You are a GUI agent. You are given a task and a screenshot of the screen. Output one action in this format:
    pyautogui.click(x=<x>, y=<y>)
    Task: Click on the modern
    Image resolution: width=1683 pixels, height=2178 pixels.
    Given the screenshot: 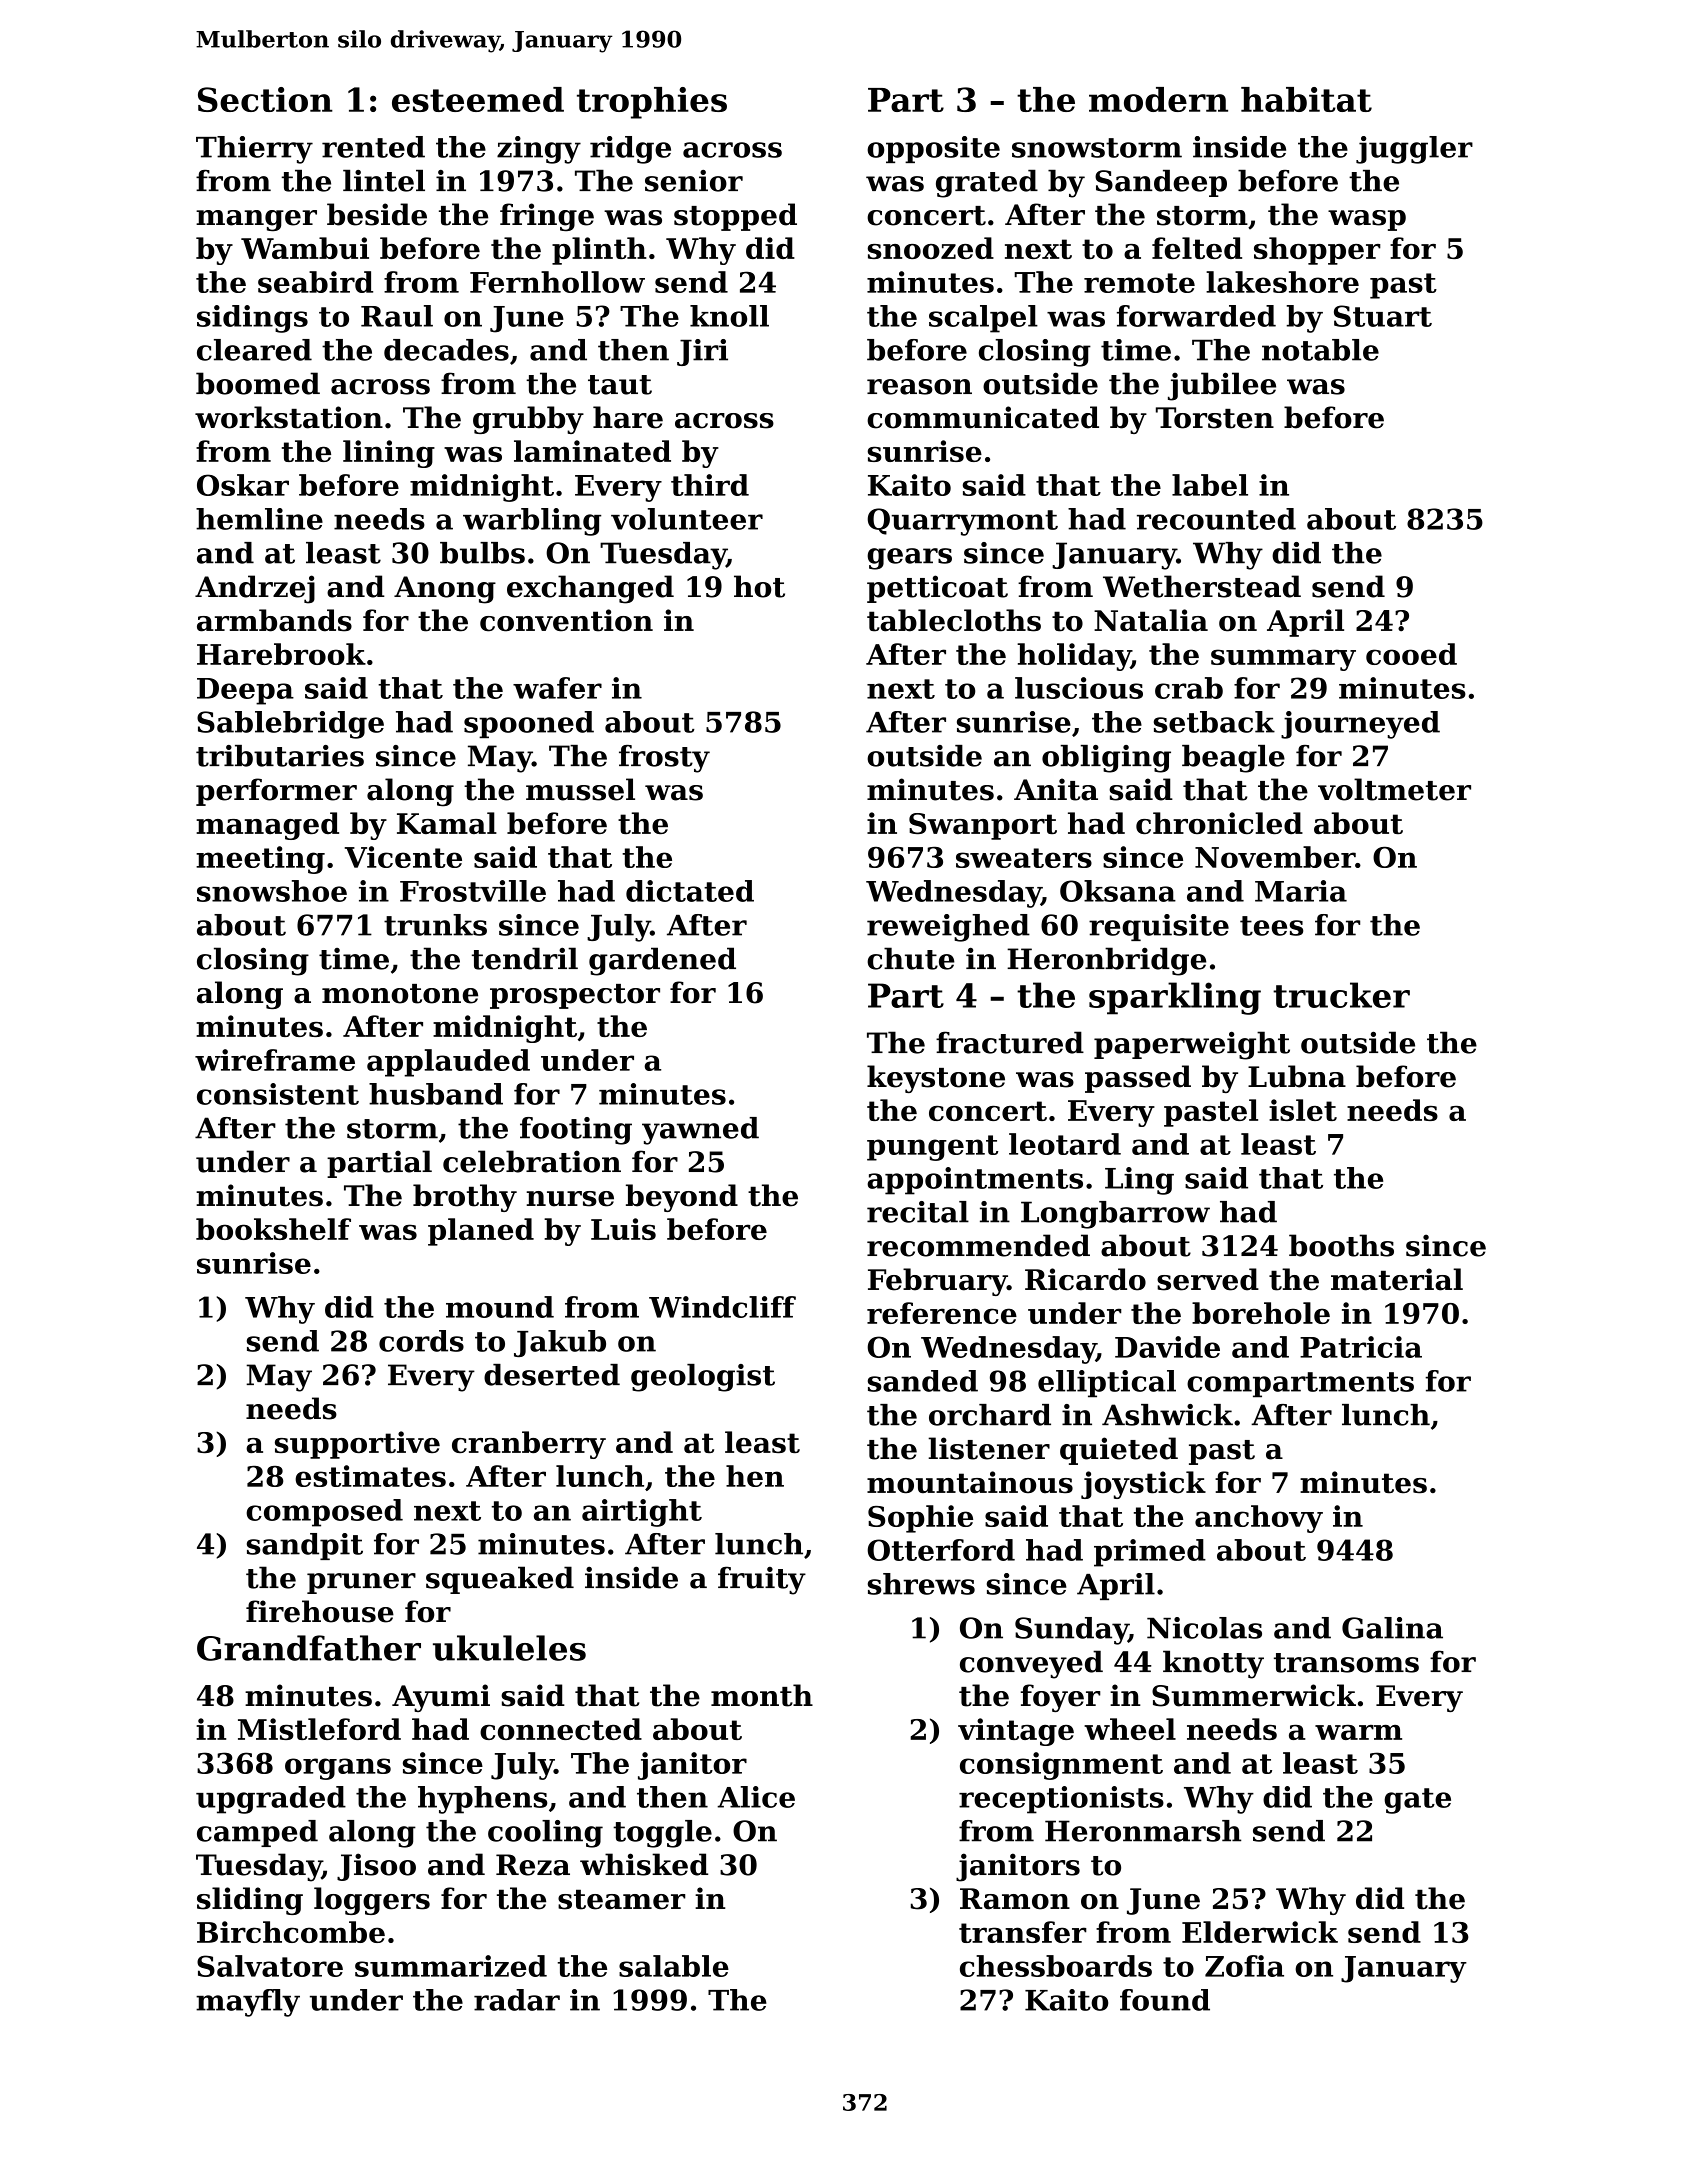 What is the action you would take?
    pyautogui.click(x=1158, y=99)
